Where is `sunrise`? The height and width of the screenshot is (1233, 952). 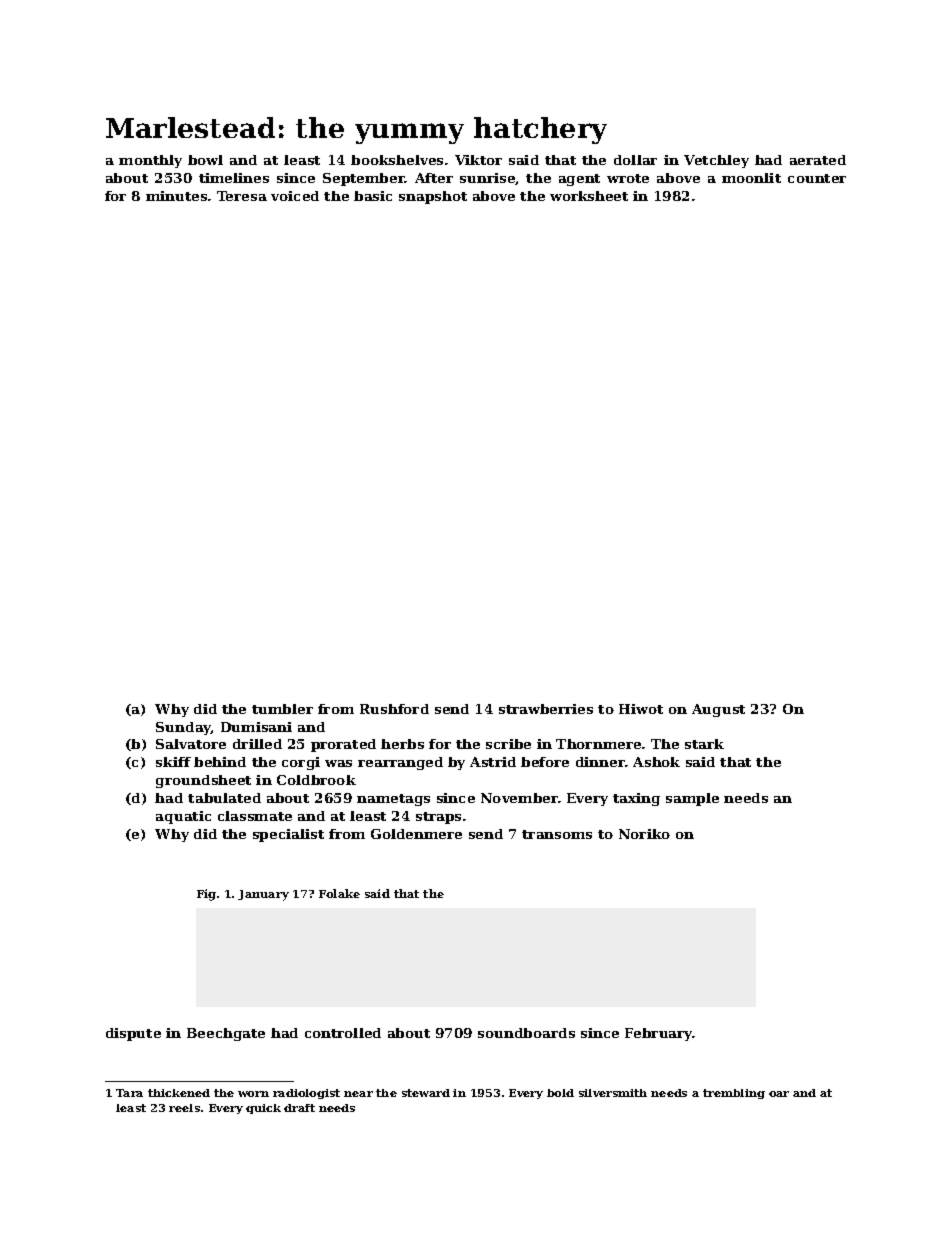 sunrise is located at coordinates (488, 179).
